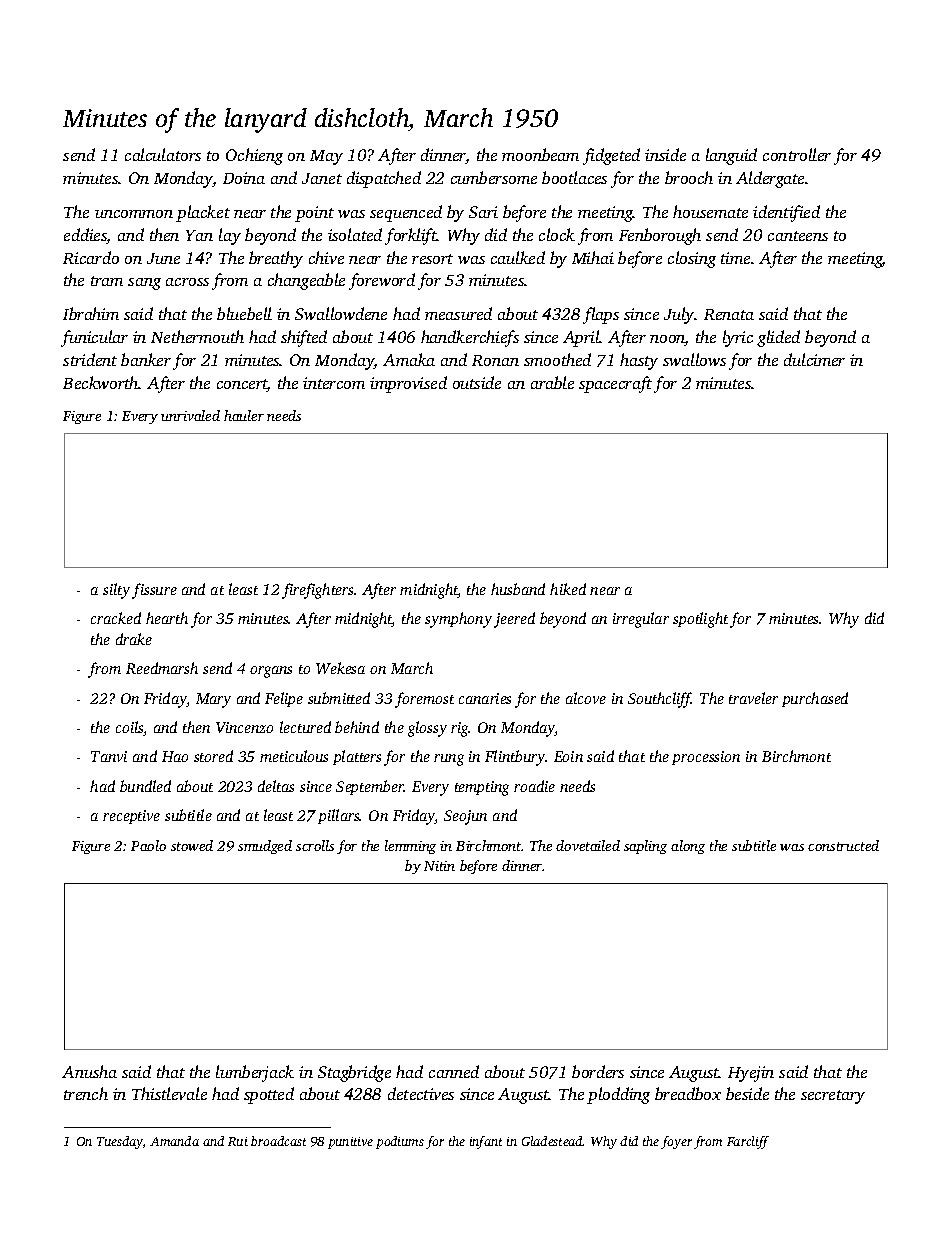 Image resolution: width=952 pixels, height=1233 pixels. Describe the element at coordinates (843, 845) in the document. I see `constructed` at that location.
